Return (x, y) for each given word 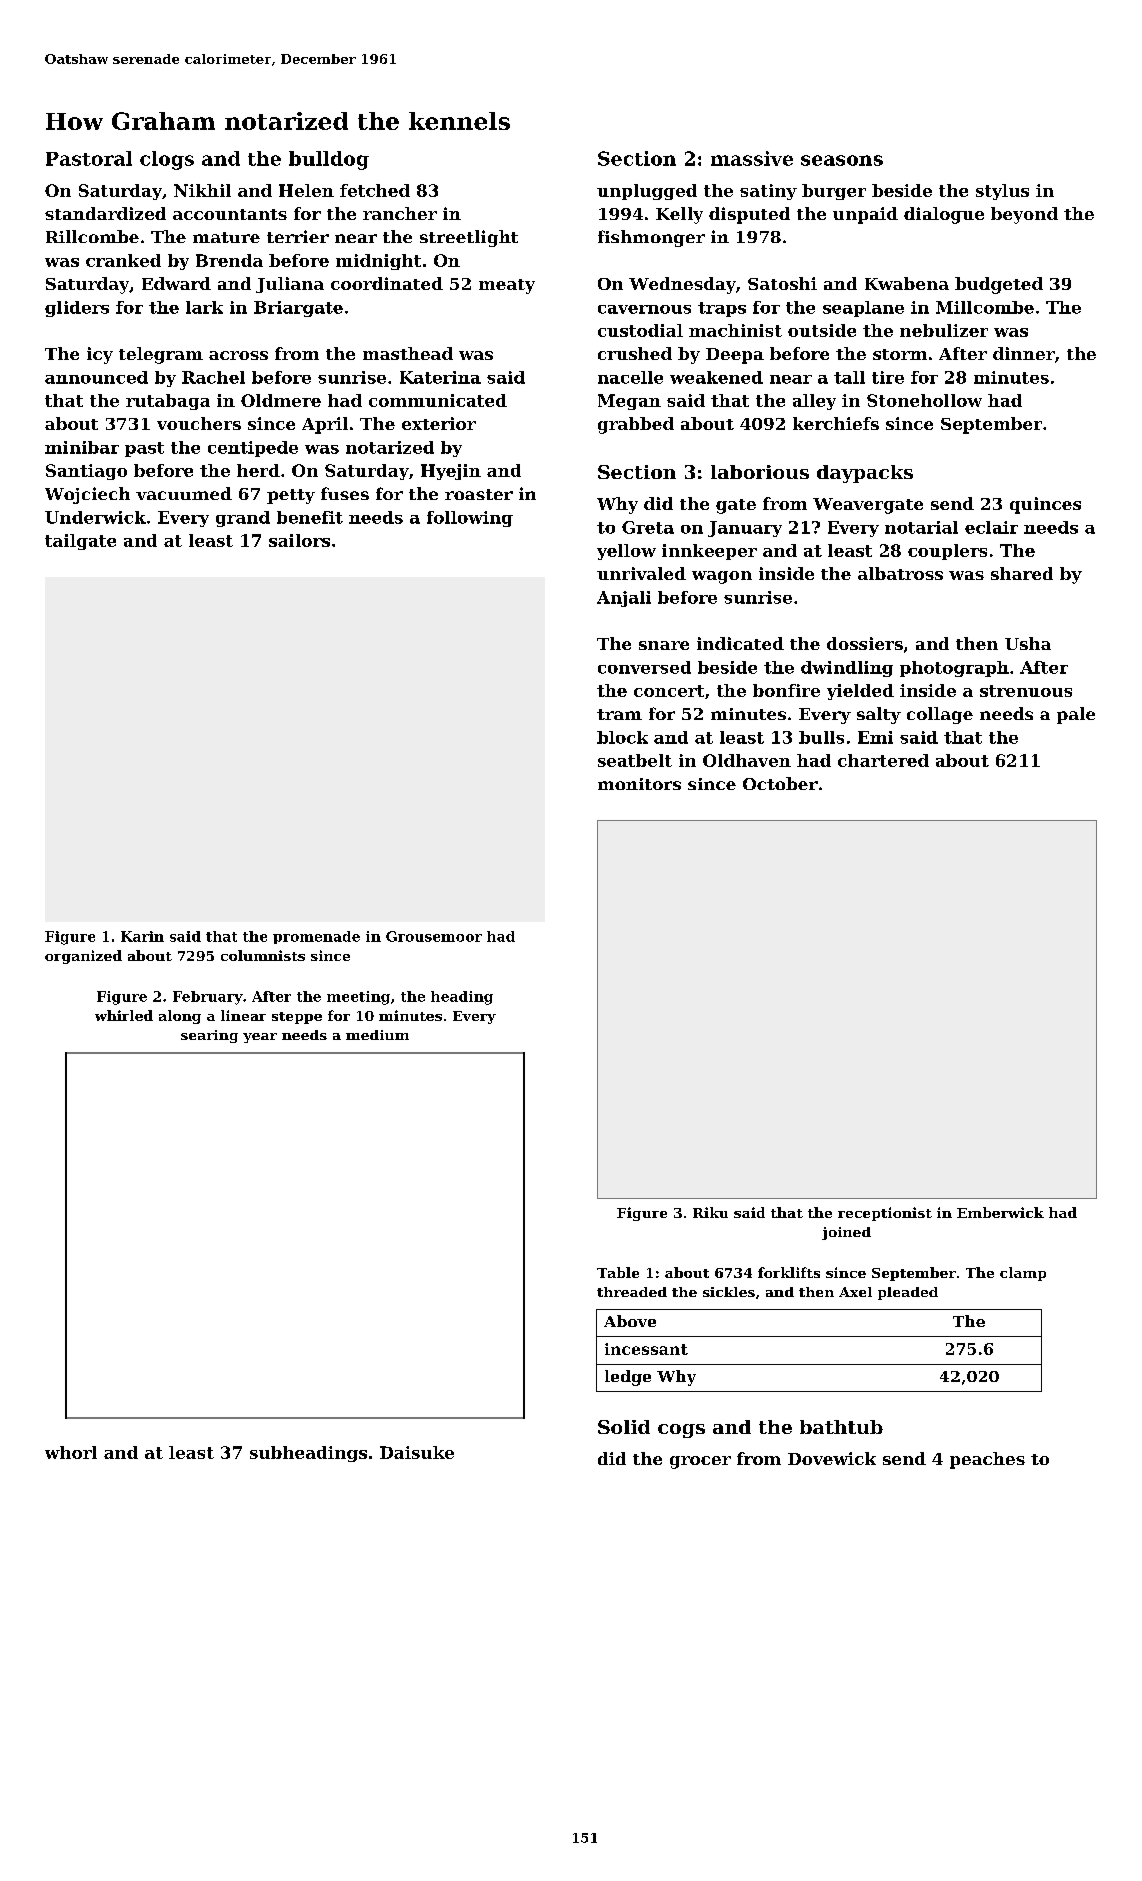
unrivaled (641, 573)
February (208, 998)
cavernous (644, 309)
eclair (991, 527)
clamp (1023, 1274)
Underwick (95, 517)
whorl (71, 1452)
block (622, 737)
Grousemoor (434, 936)
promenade (316, 937)
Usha (1028, 643)
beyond (1024, 215)
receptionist (885, 1214)
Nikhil (202, 190)
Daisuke (417, 1452)
